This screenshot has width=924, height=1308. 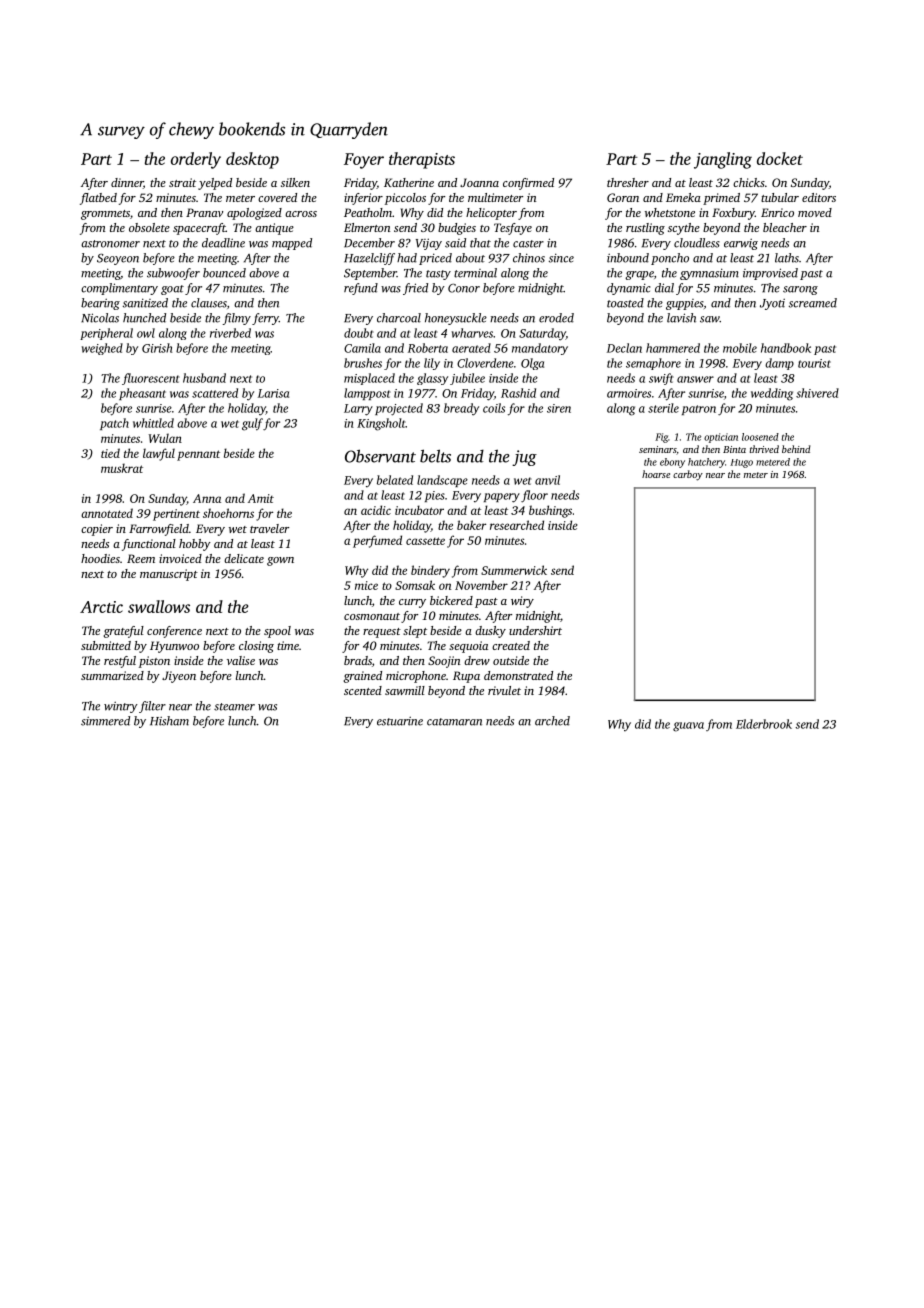 I want to click on carboy, so click(x=688, y=475).
